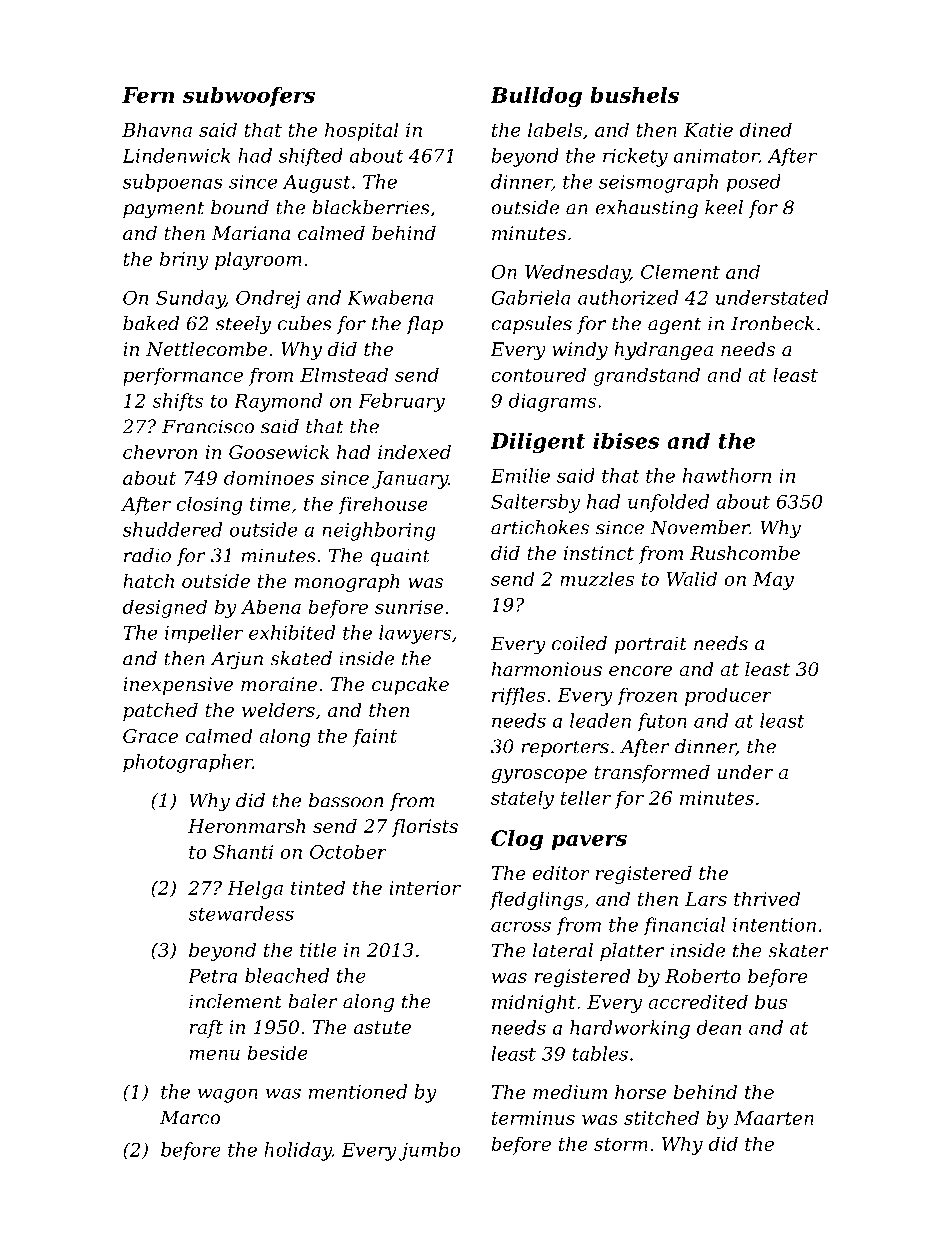 The height and width of the page is (1233, 952). I want to click on storm, so click(621, 1144).
